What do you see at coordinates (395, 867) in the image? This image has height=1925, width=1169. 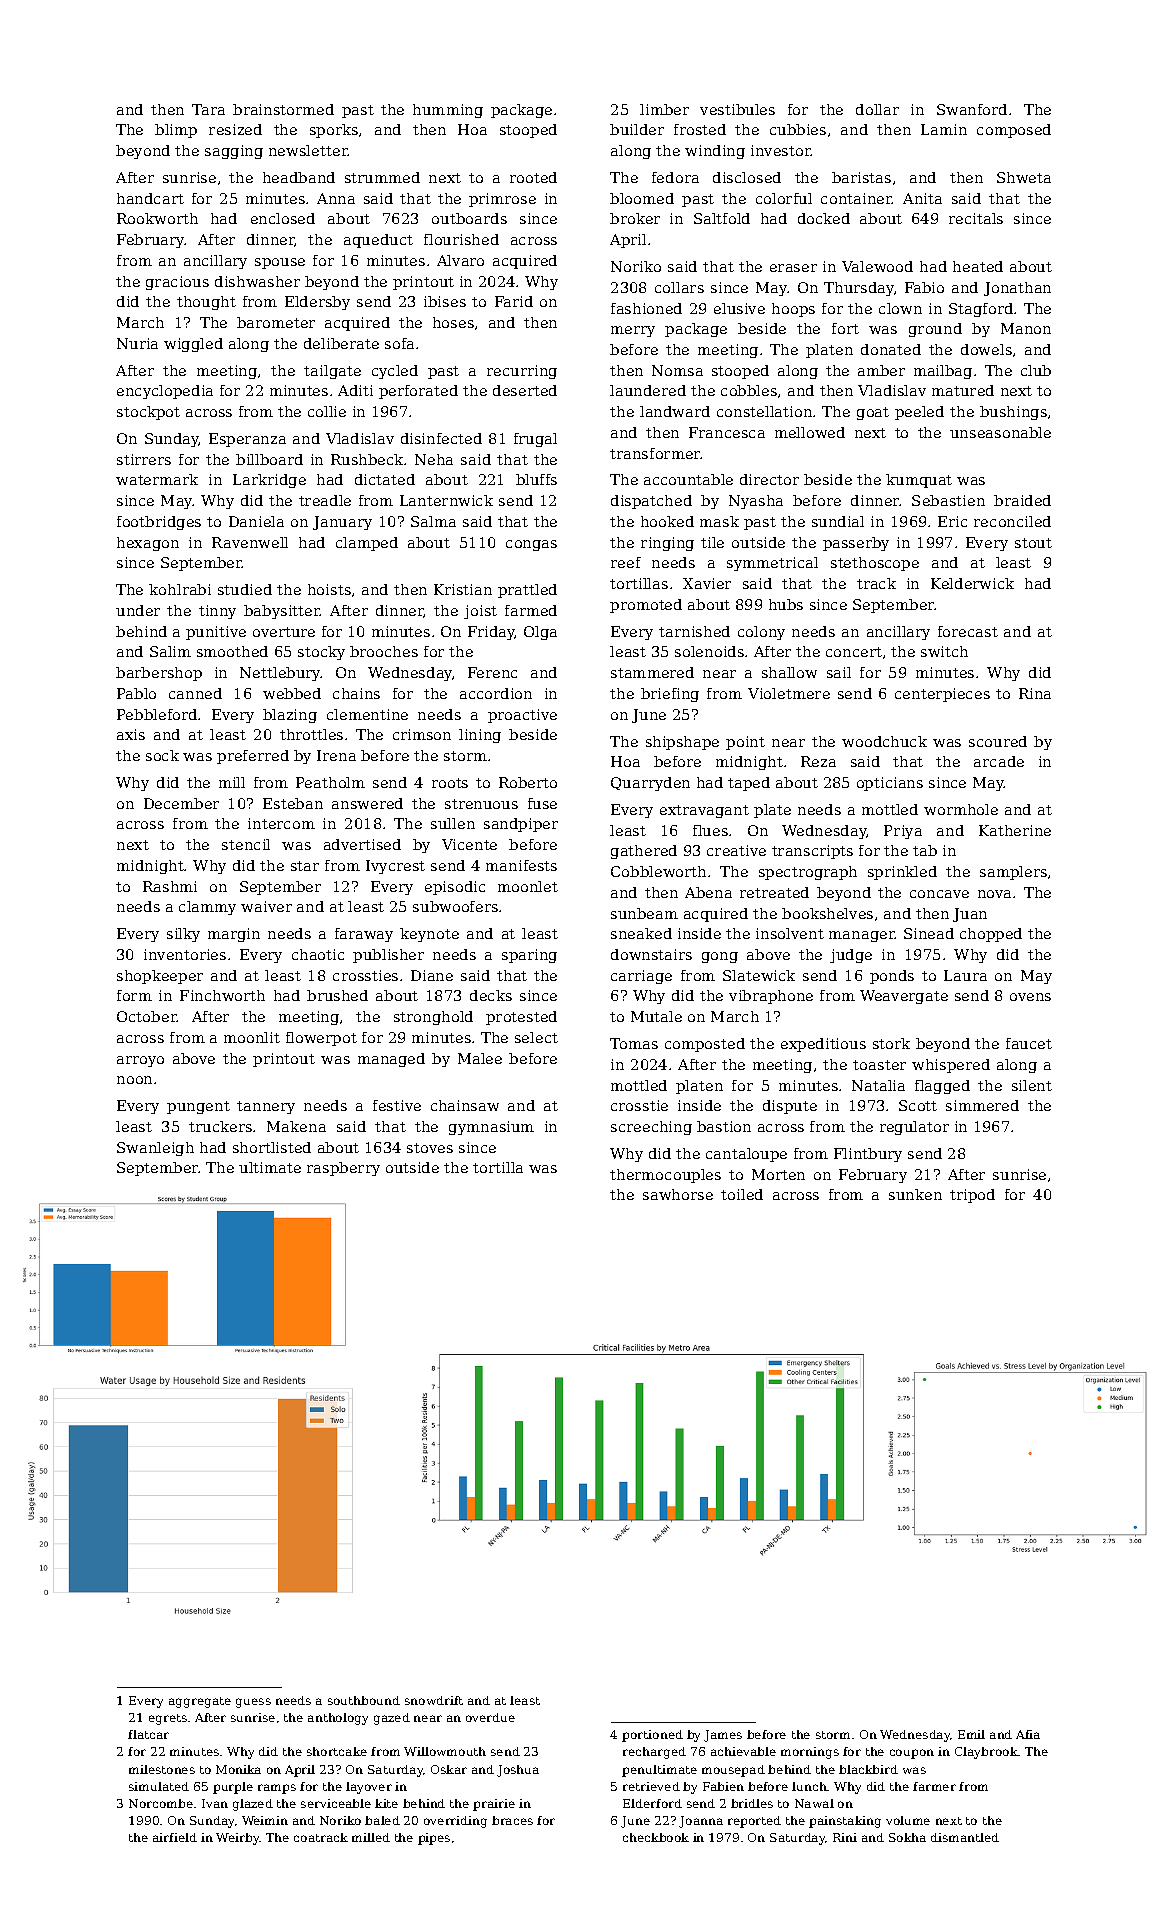 I see `Ivycrest` at bounding box center [395, 867].
